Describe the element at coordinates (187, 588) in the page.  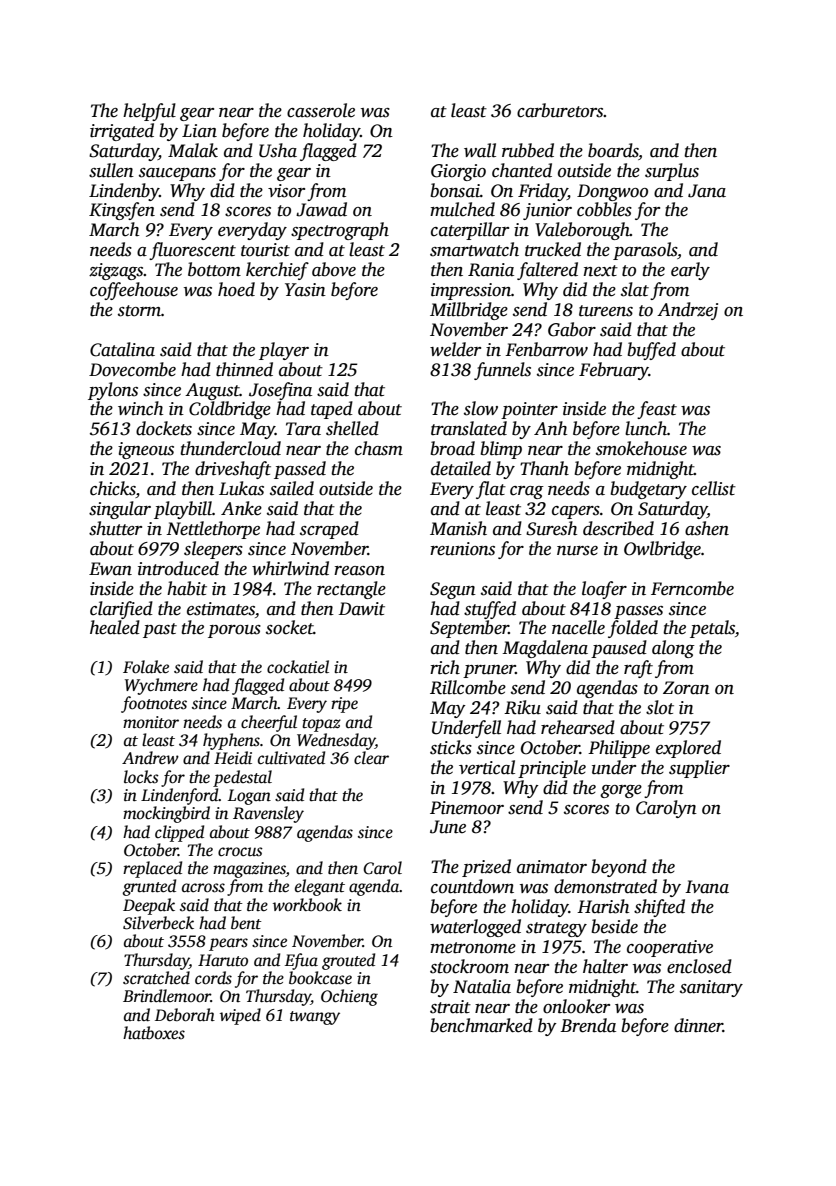
I see `habit` at that location.
